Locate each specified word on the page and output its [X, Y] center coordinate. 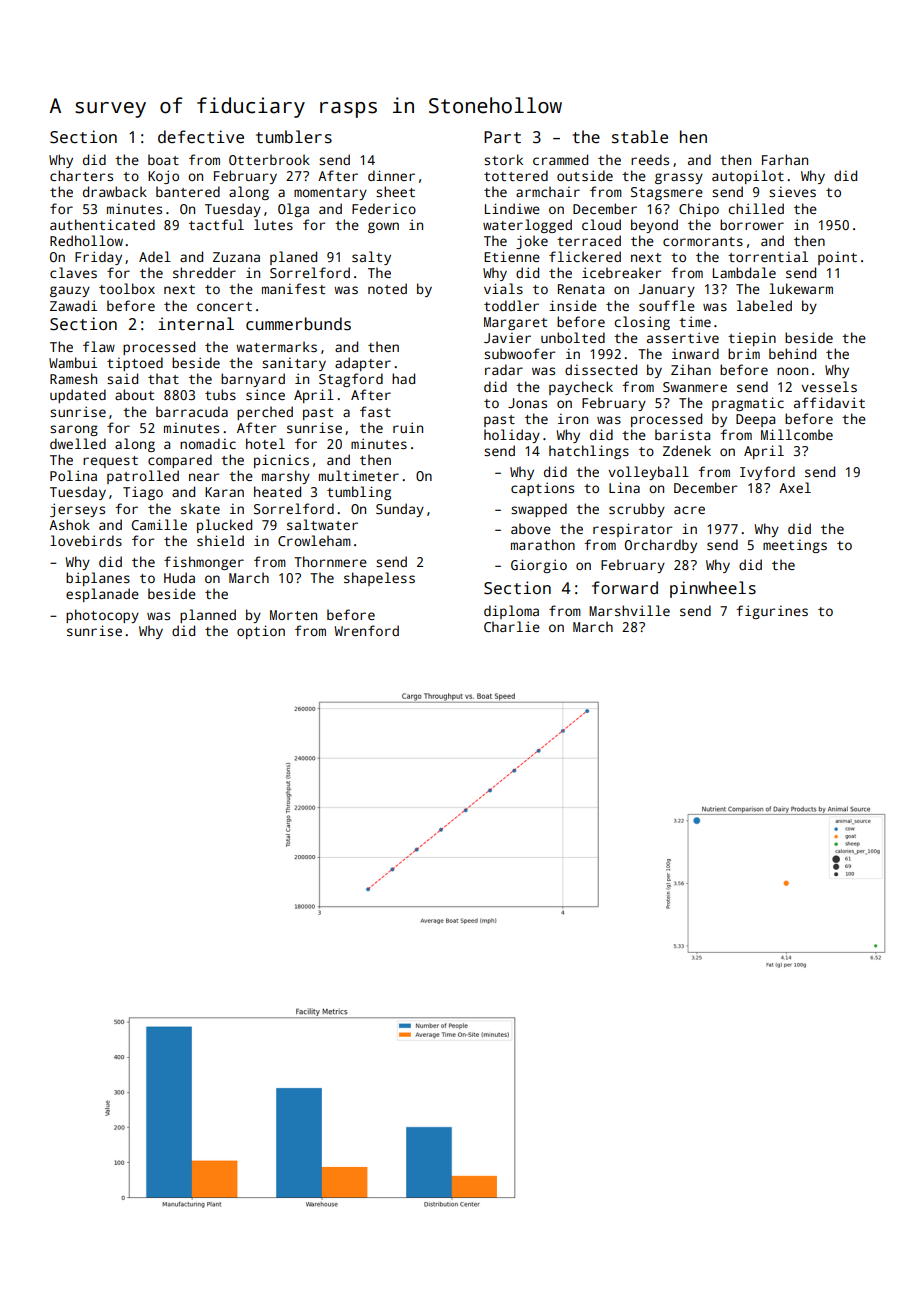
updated [78, 396]
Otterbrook [269, 159]
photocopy [102, 616]
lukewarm [801, 288]
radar [504, 369]
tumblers [294, 137]
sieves [792, 191]
